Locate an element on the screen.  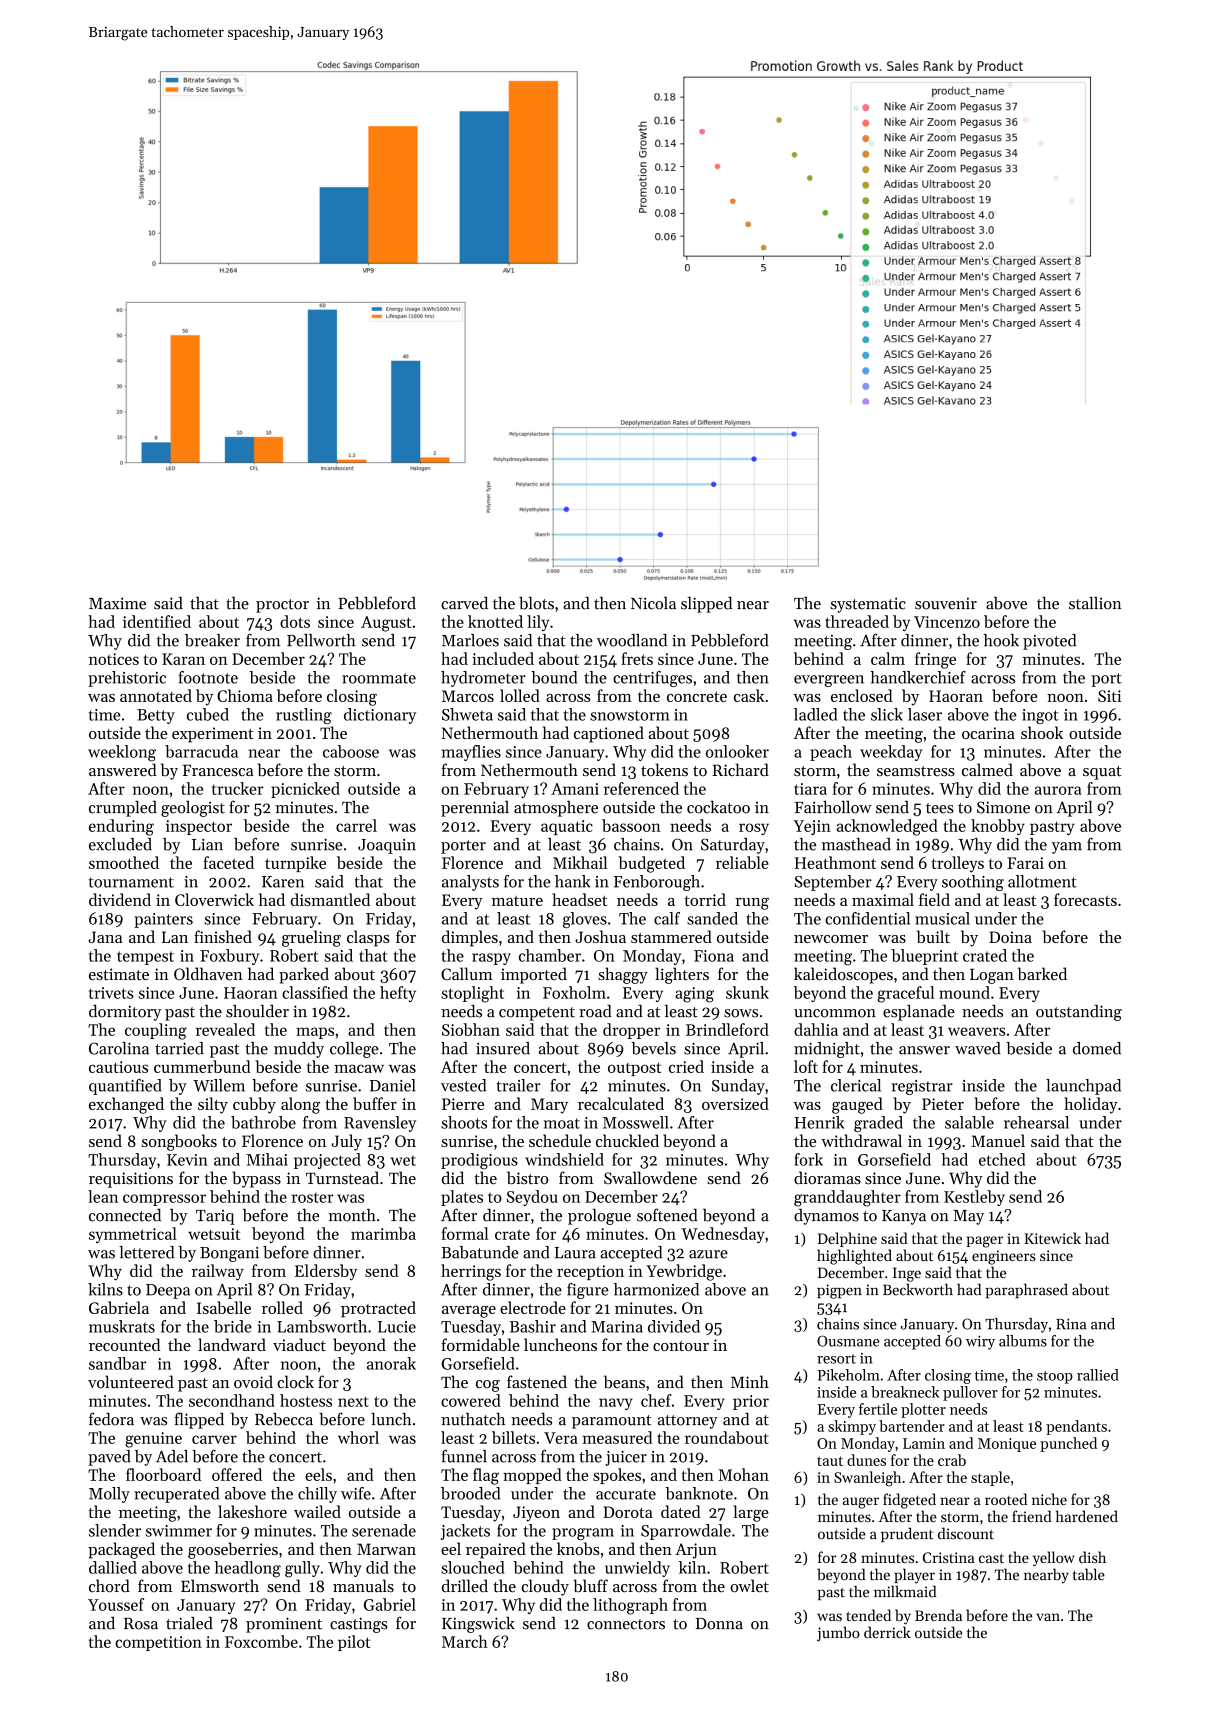
Ousmane is located at coordinates (848, 1341).
